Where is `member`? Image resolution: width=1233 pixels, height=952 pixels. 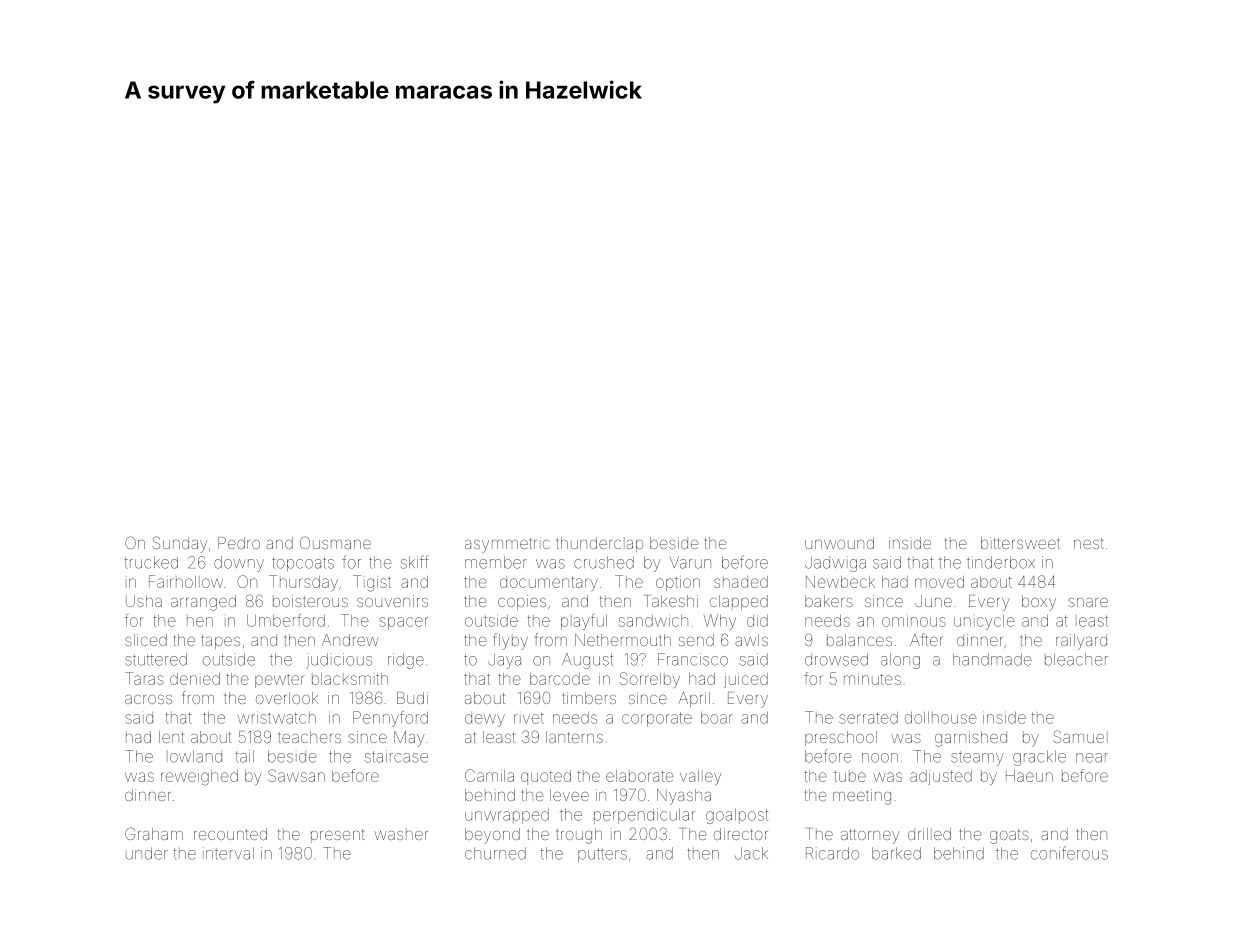 member is located at coordinates (496, 562).
